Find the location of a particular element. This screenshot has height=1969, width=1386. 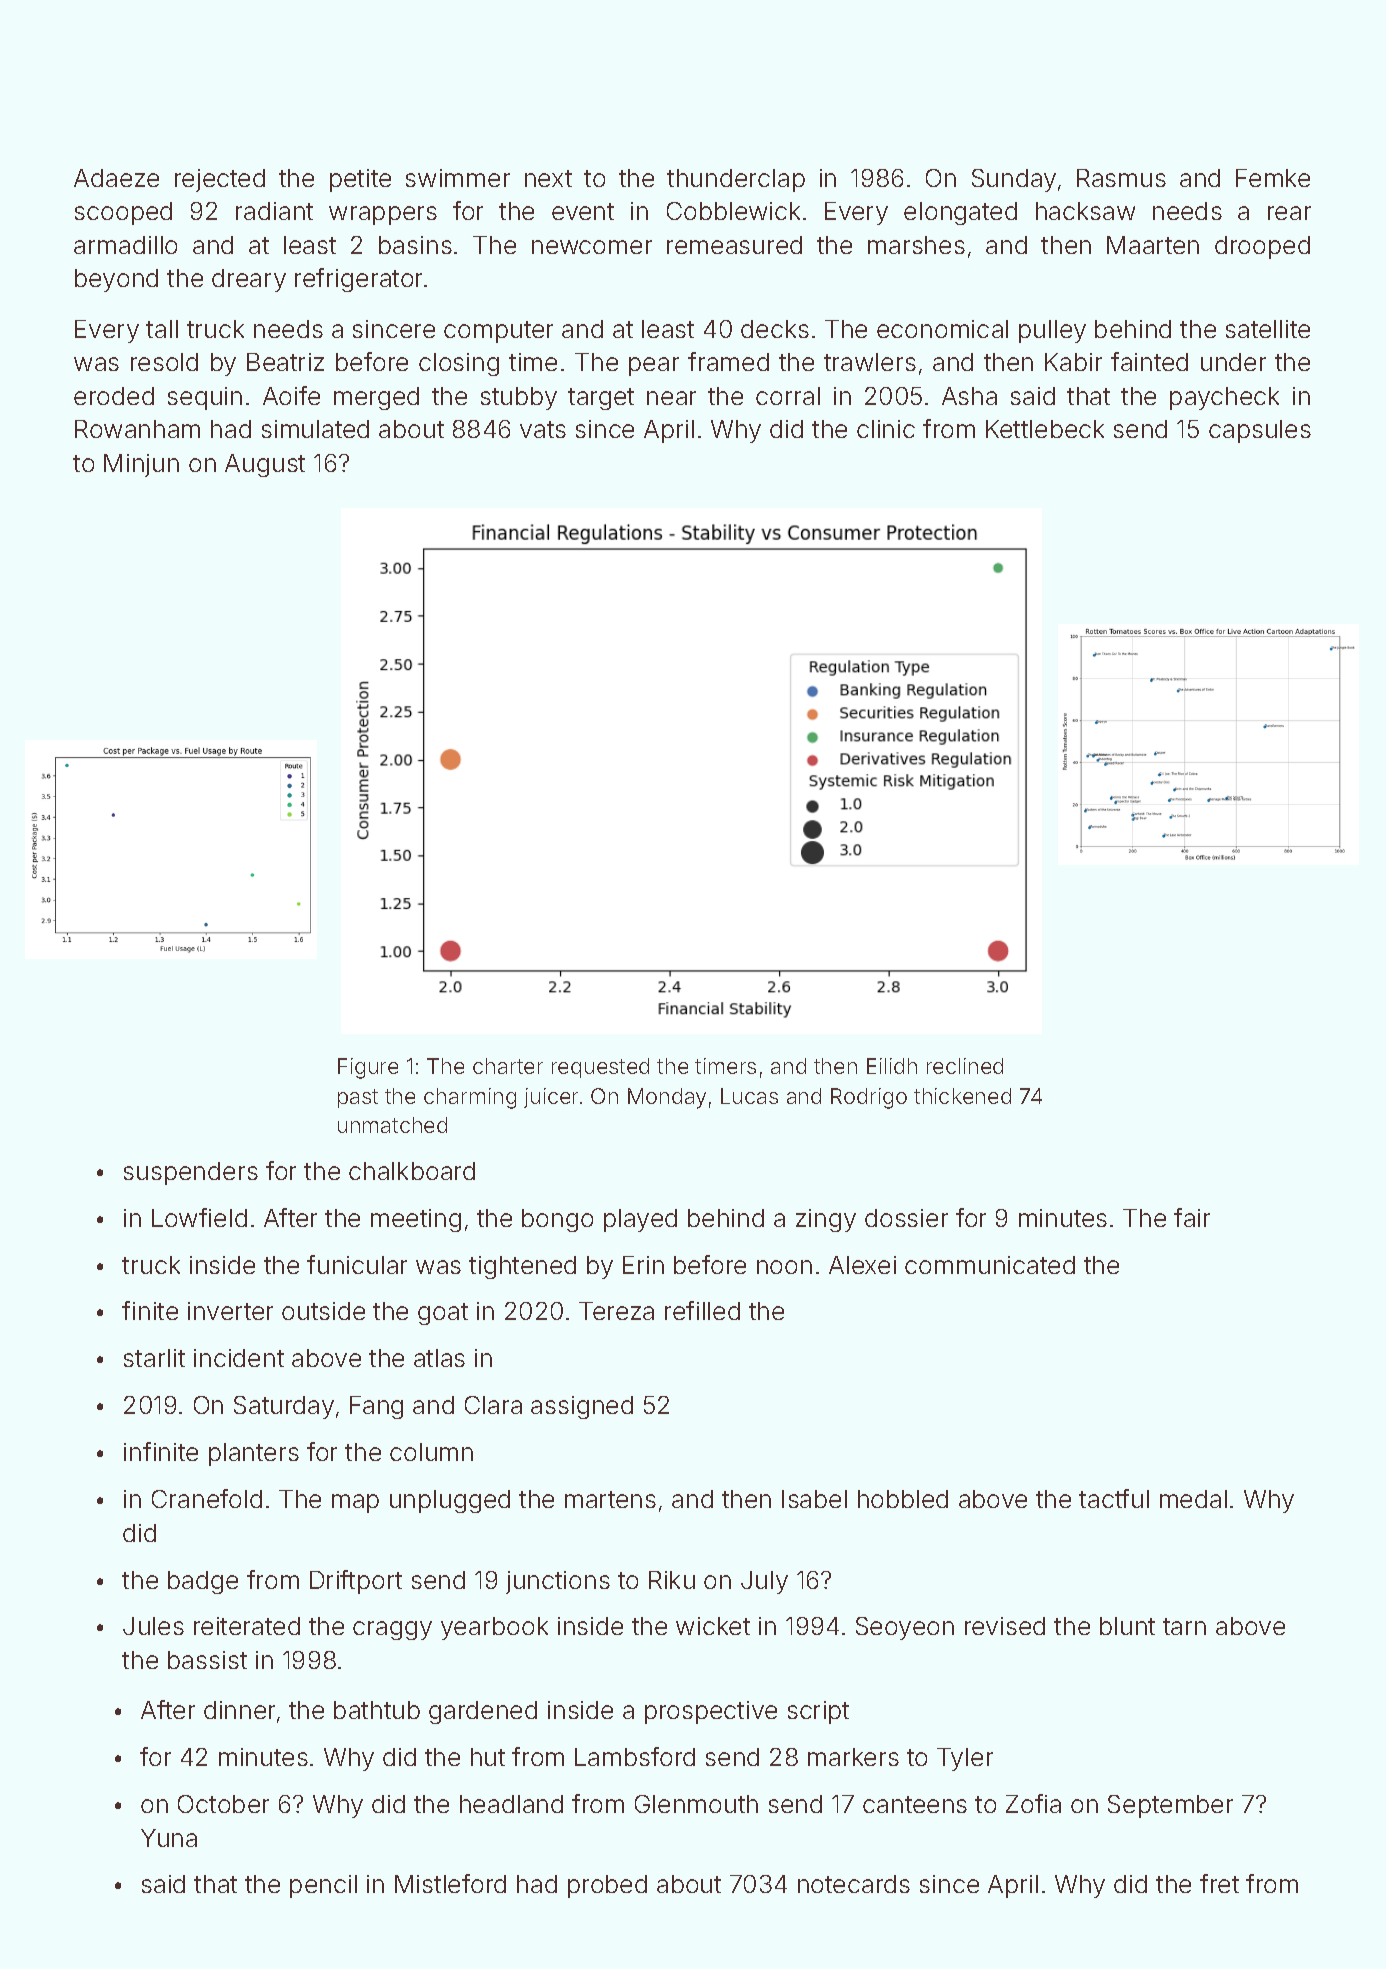

Fang is located at coordinates (376, 1407).
